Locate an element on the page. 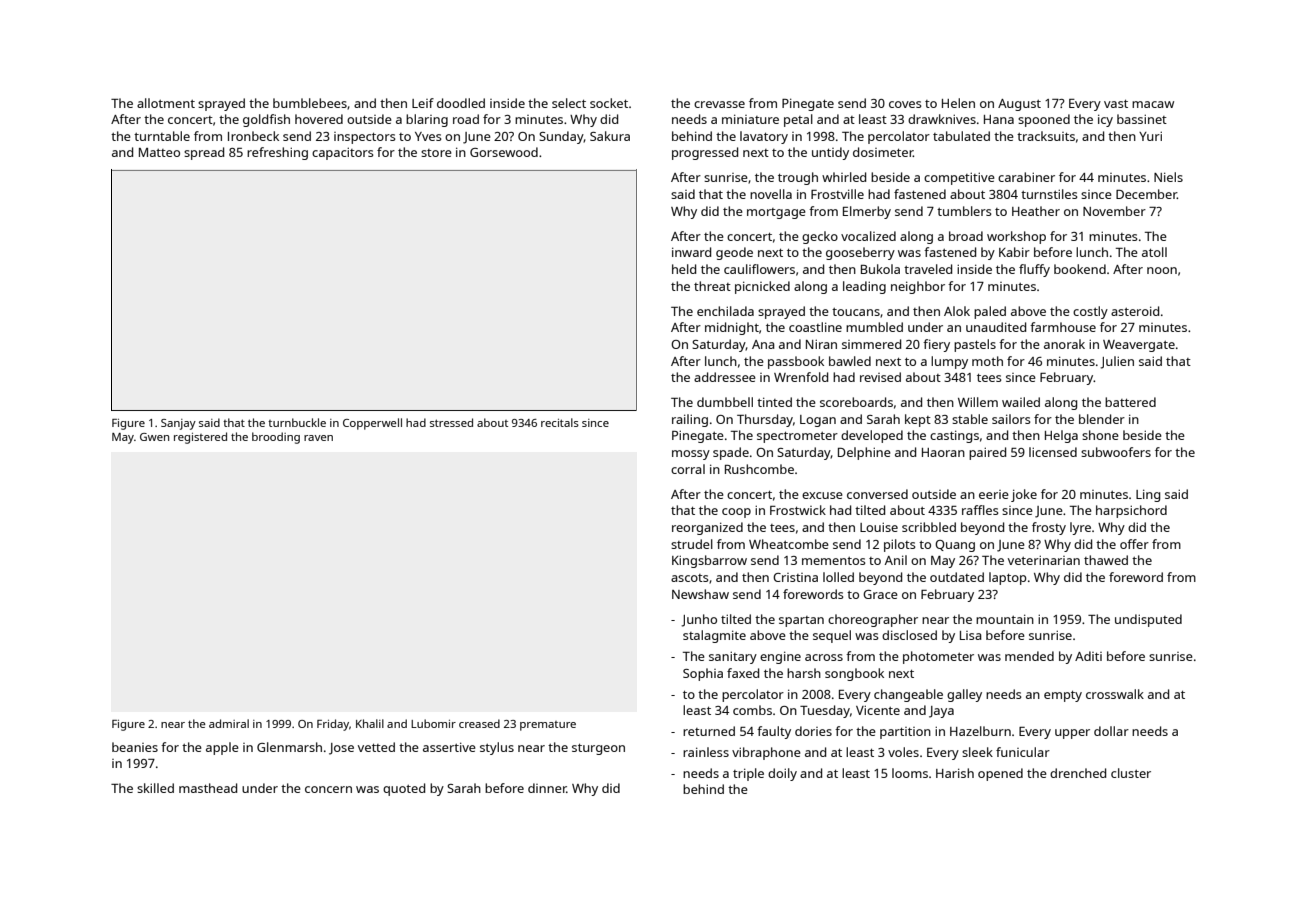  spread is located at coordinates (204, 153).
